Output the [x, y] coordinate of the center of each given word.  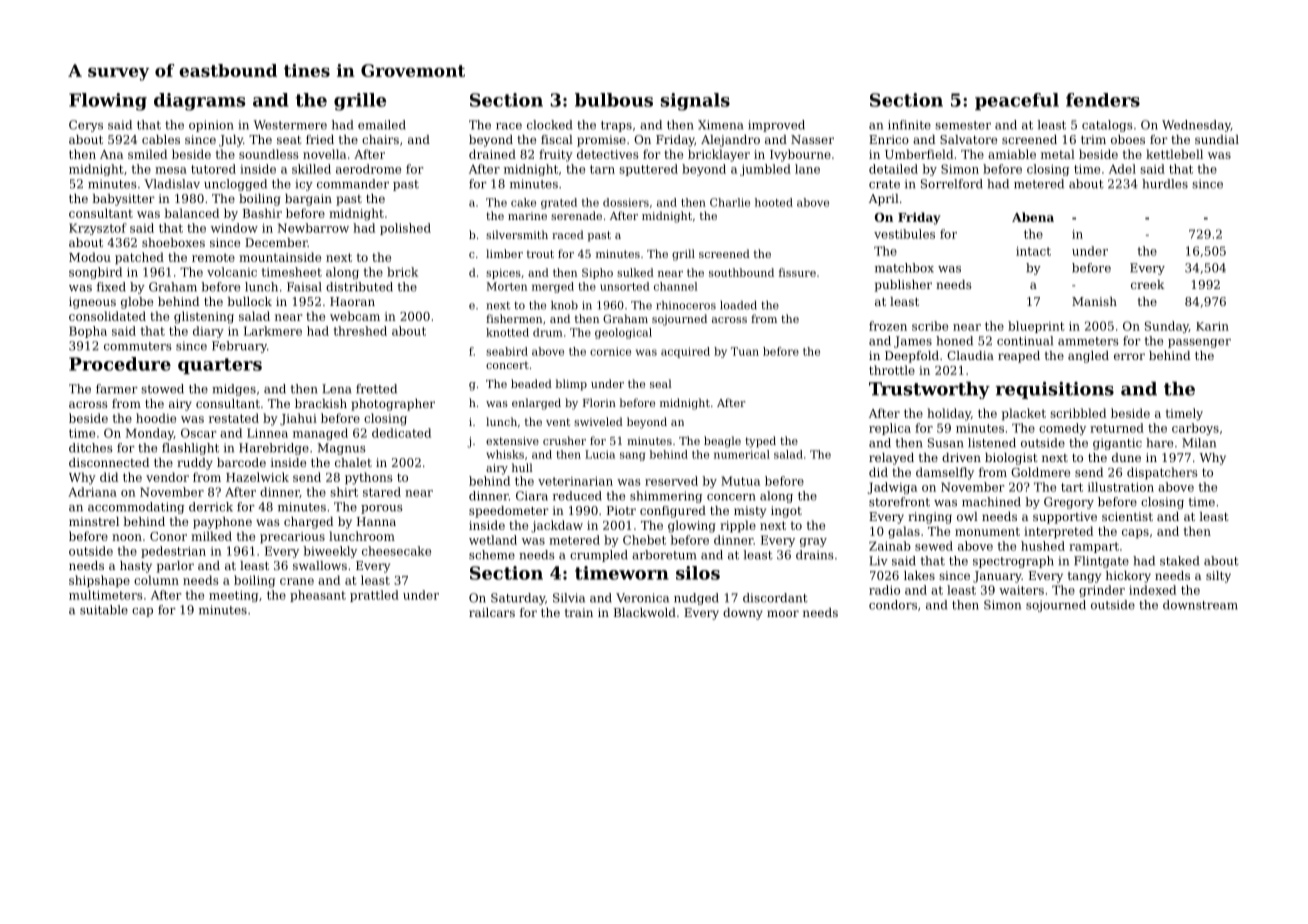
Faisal [304, 287]
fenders [1103, 100]
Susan [946, 443]
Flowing [108, 102]
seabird [507, 351]
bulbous [614, 100]
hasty [136, 567]
